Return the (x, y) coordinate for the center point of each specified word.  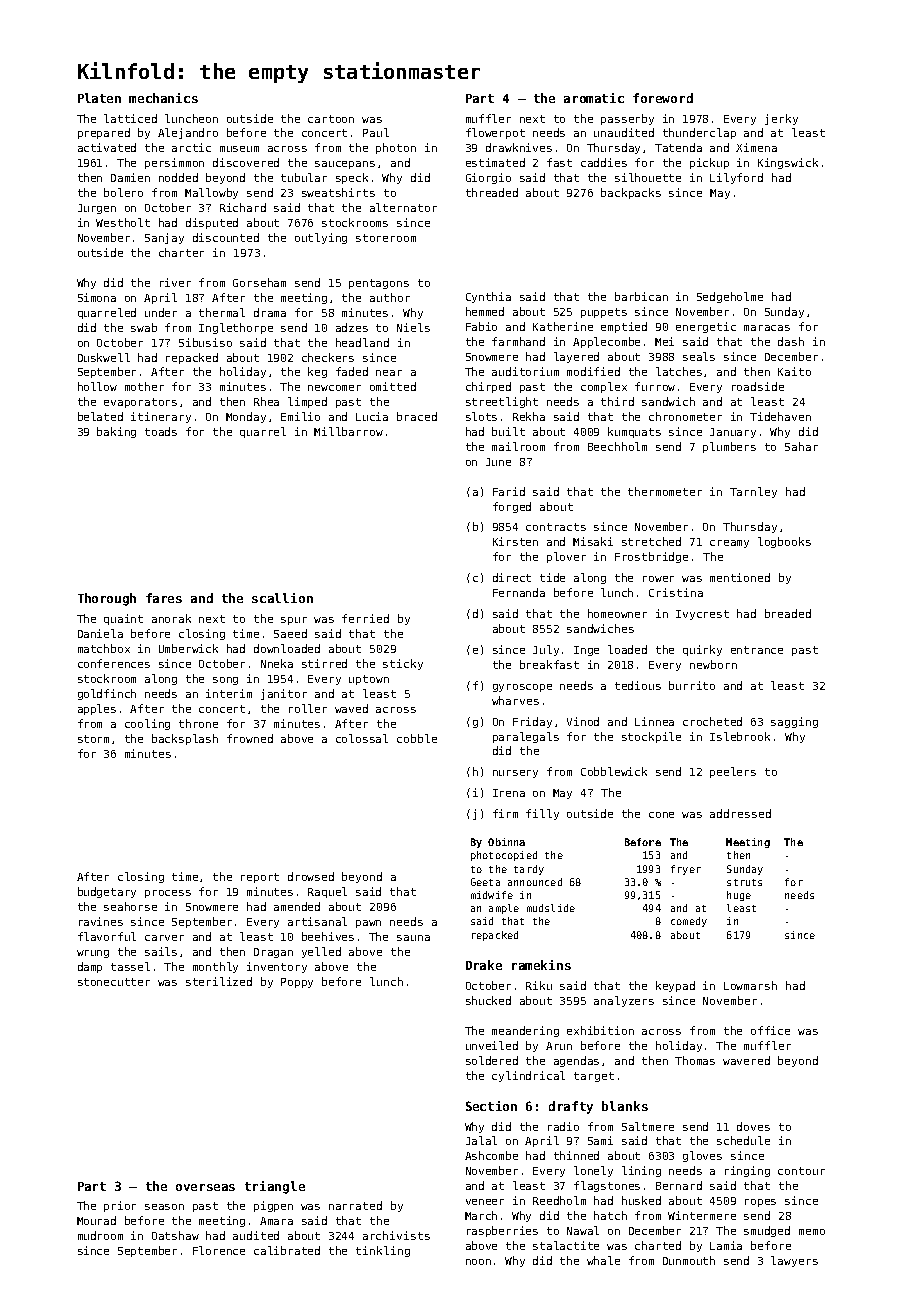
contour (801, 1171)
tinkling (383, 1251)
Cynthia (488, 297)
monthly (215, 967)
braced (417, 416)
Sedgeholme (730, 297)
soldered (492, 1060)
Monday (246, 417)
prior (120, 1206)
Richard (243, 207)
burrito (692, 685)
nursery (515, 774)
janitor (284, 694)
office (770, 1030)
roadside (758, 386)
